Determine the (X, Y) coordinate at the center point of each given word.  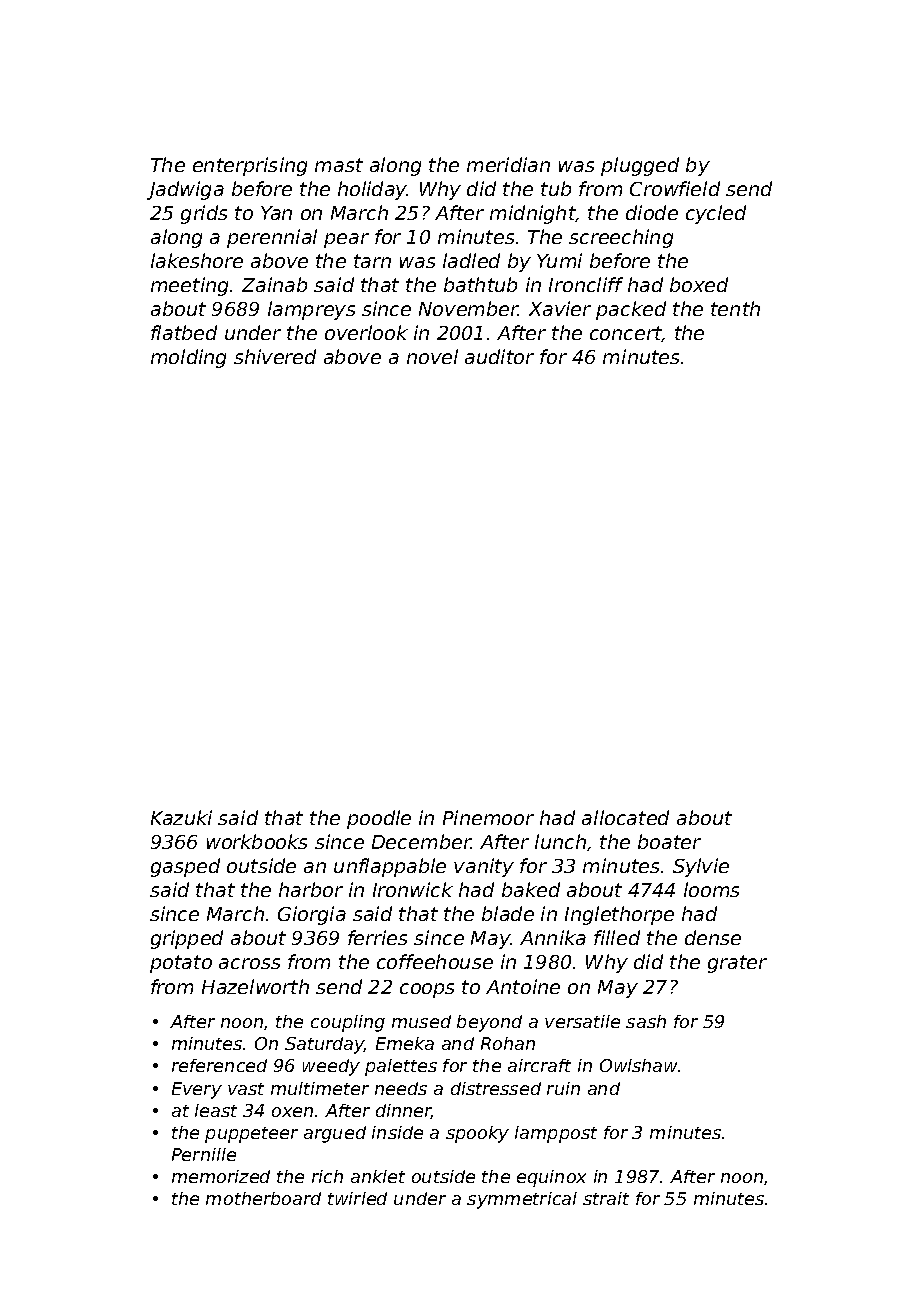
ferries (377, 937)
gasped (185, 867)
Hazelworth (255, 986)
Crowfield (675, 188)
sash (646, 1021)
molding (188, 358)
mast (339, 165)
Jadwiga (185, 190)
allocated (625, 817)
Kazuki (181, 817)
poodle (379, 819)
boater (669, 841)
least (216, 1110)
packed (631, 310)
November (469, 308)
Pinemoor (488, 817)
